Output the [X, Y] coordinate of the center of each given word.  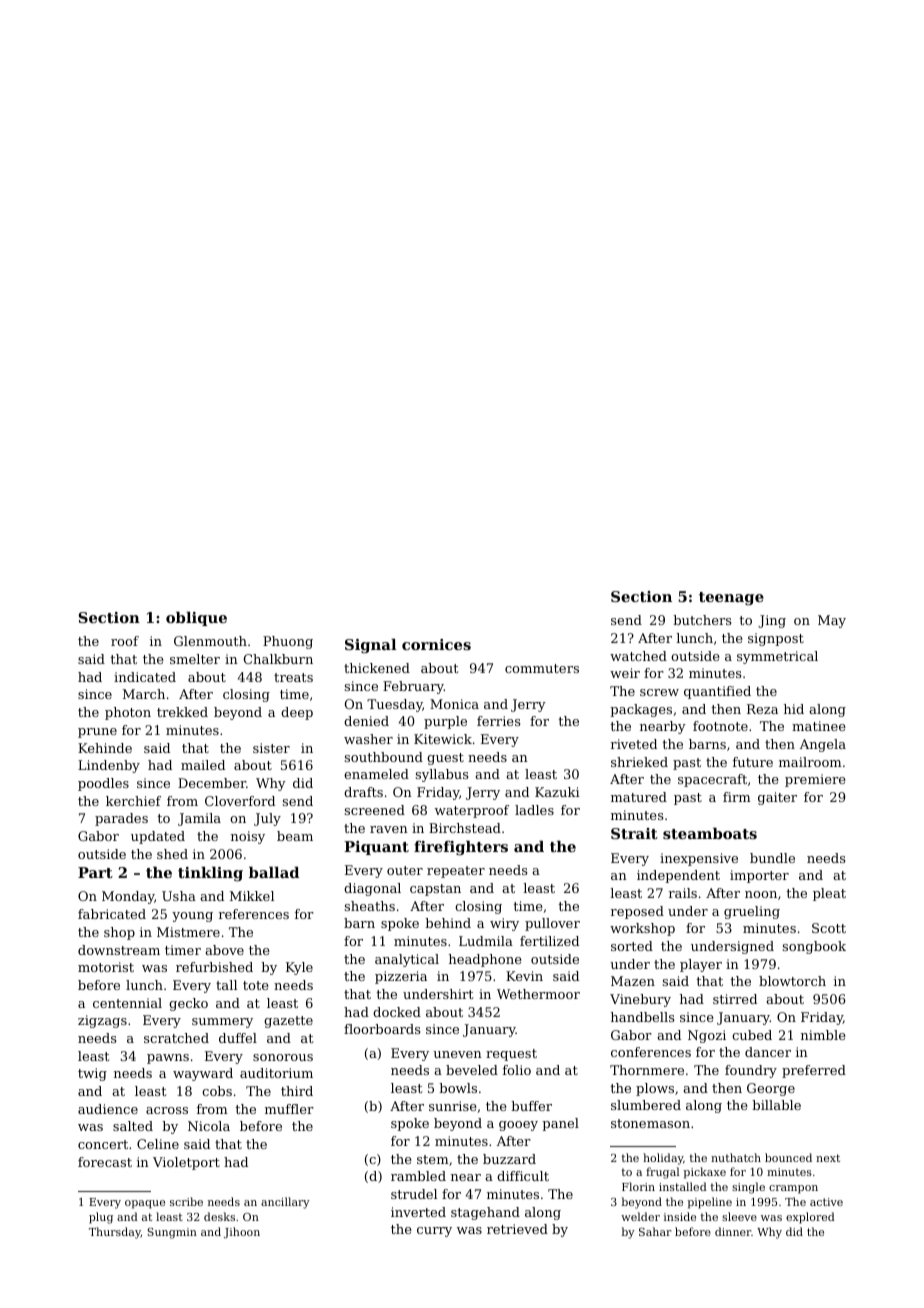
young [192, 917]
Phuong [288, 642]
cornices [436, 644]
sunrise [452, 1106]
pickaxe [705, 1173]
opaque [145, 1204]
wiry [504, 924]
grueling [752, 912]
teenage [731, 599]
